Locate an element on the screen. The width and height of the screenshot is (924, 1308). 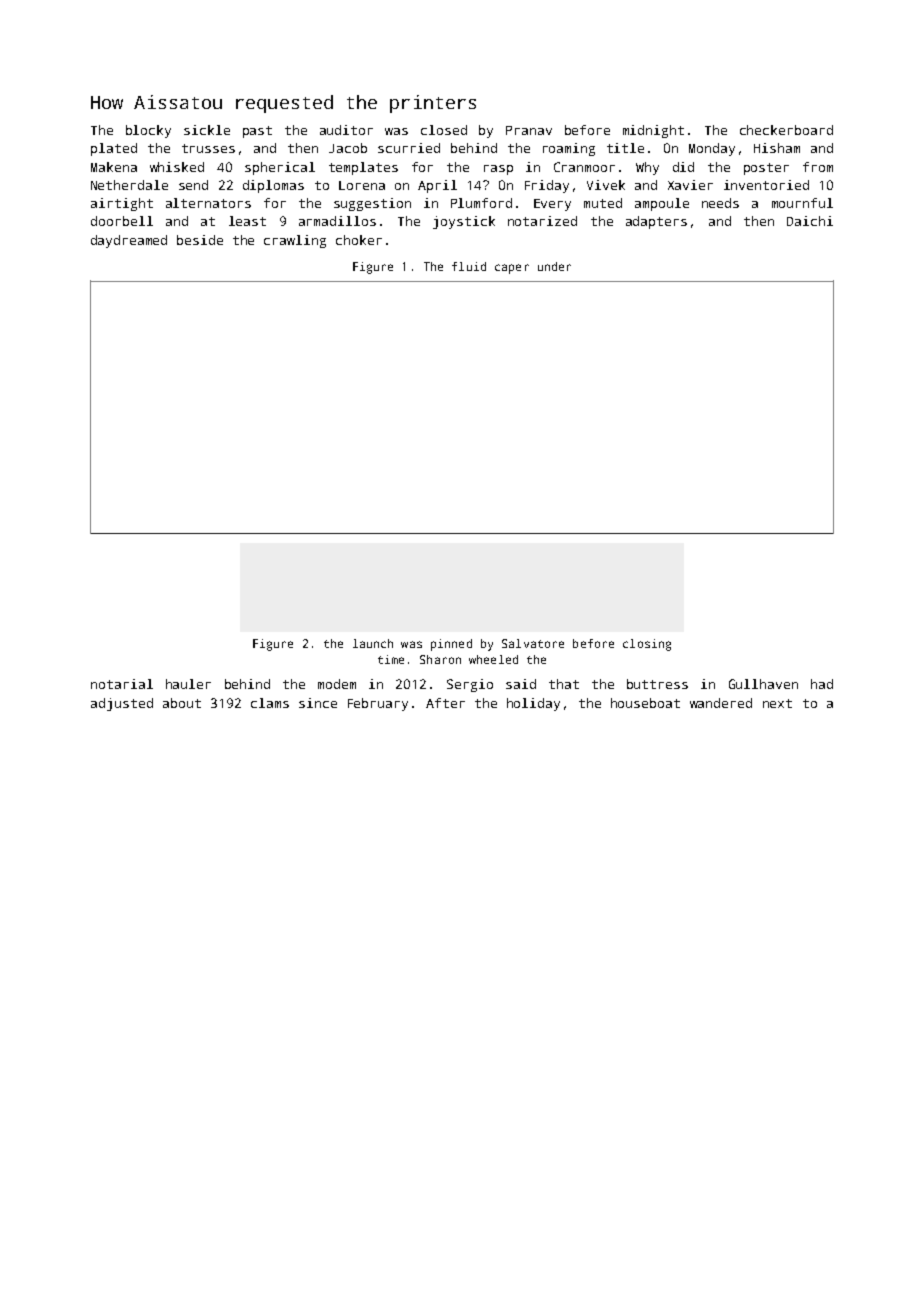
Salvatore is located at coordinates (533, 643).
